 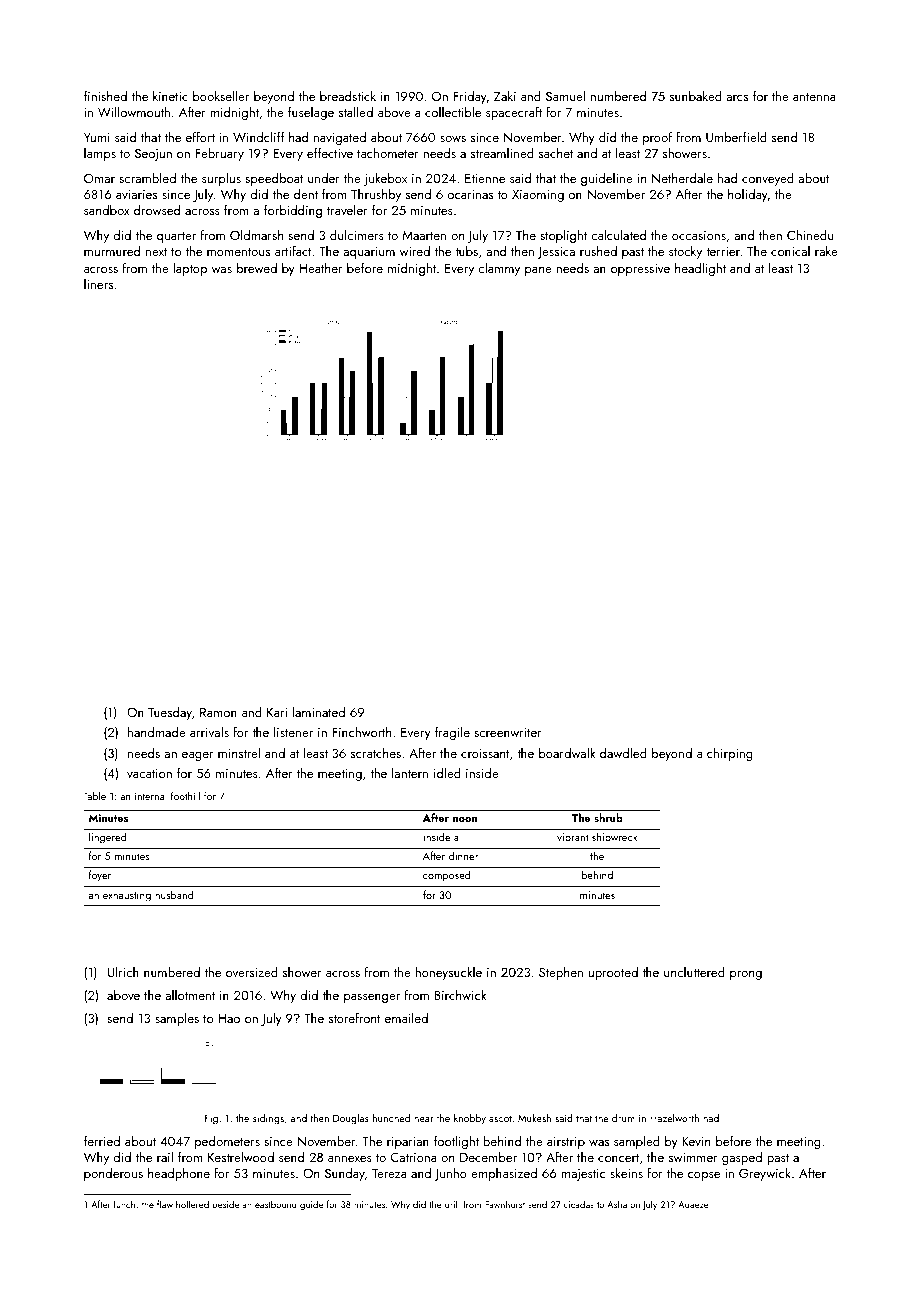 What do you see at coordinates (505, 1204) in the screenshot?
I see `Fawnhurst` at bounding box center [505, 1204].
